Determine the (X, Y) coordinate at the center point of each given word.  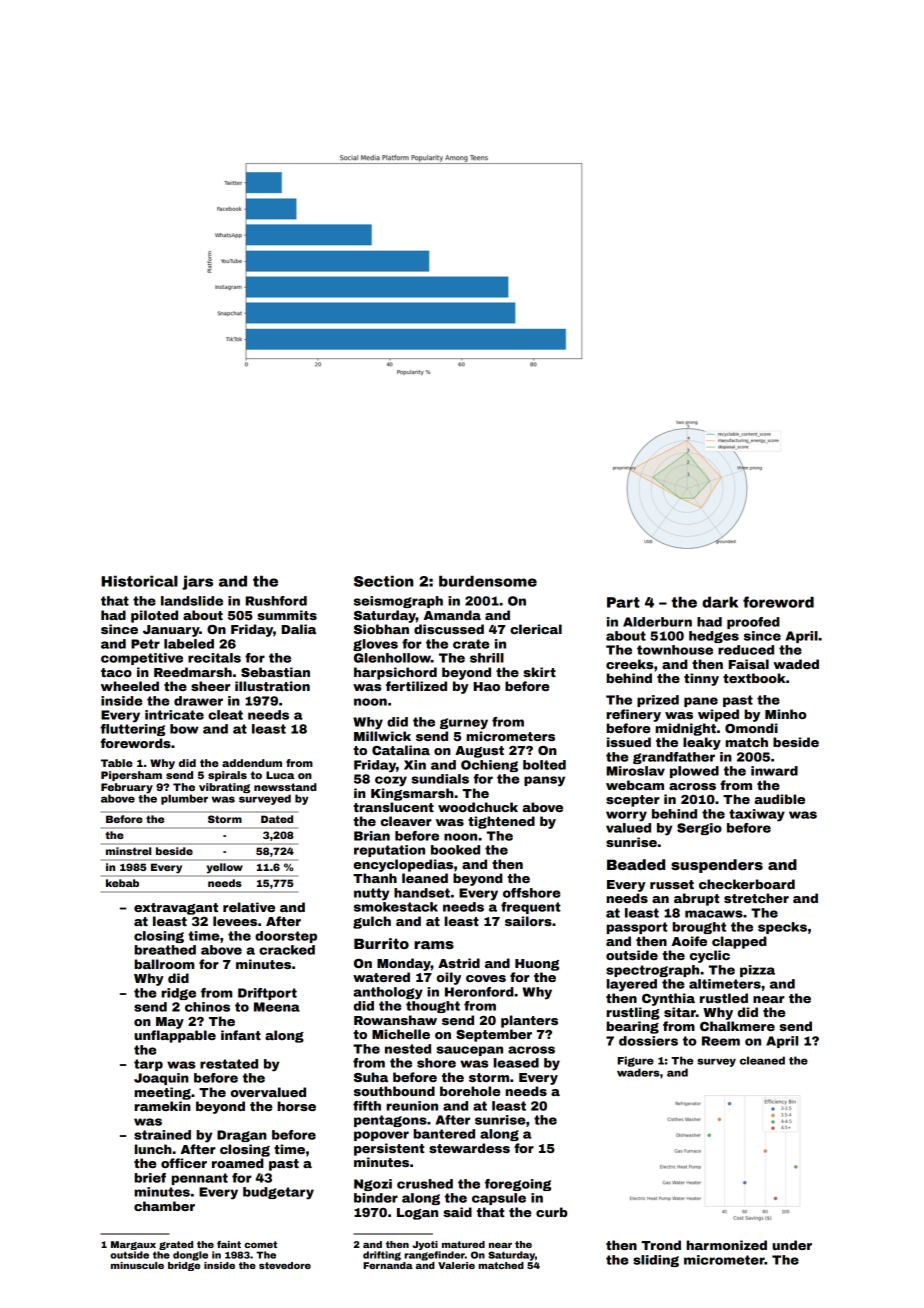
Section (383, 581)
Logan (417, 1214)
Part (623, 602)
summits (287, 615)
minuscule (137, 1265)
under (792, 1245)
